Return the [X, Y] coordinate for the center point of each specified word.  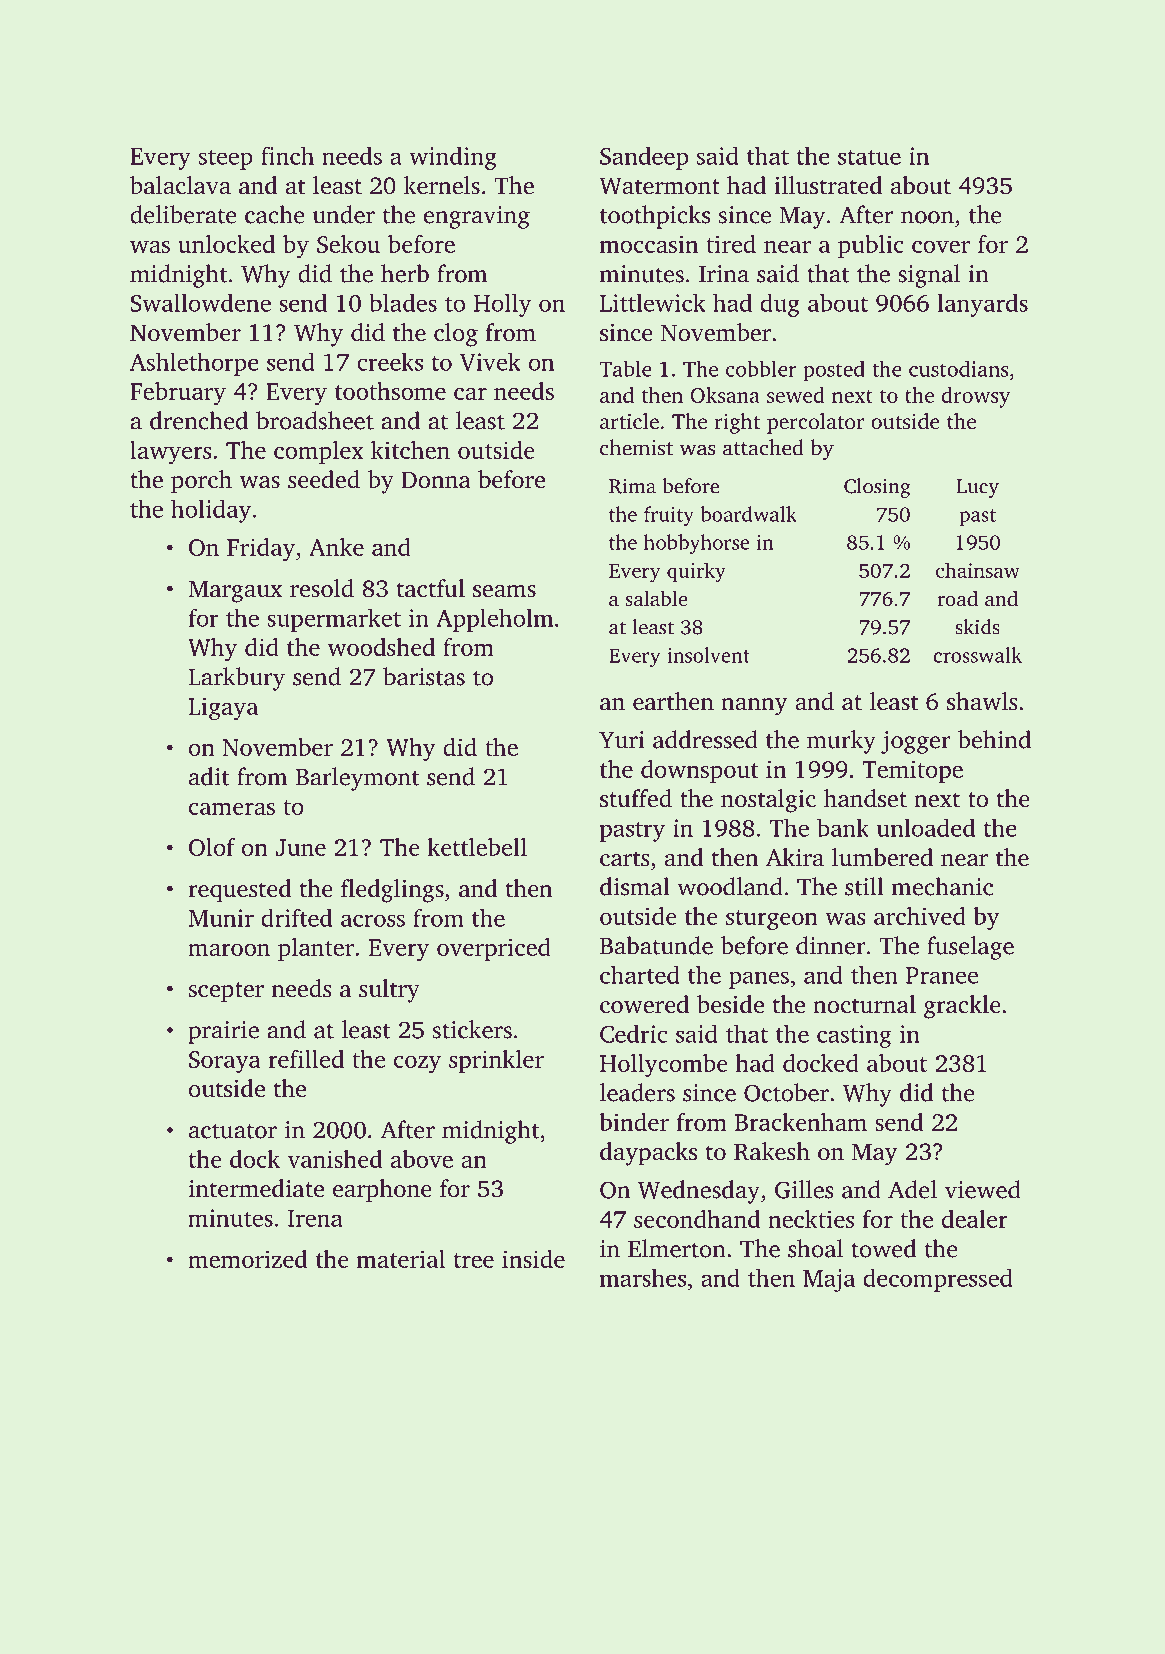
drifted [296, 917]
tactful [431, 588]
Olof [212, 847]
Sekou [348, 244]
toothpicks [655, 217]
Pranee [942, 975]
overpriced [494, 949]
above [422, 1159]
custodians [959, 369]
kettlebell [477, 847]
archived [920, 916]
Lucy [977, 488]
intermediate [256, 1188]
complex [319, 452]
